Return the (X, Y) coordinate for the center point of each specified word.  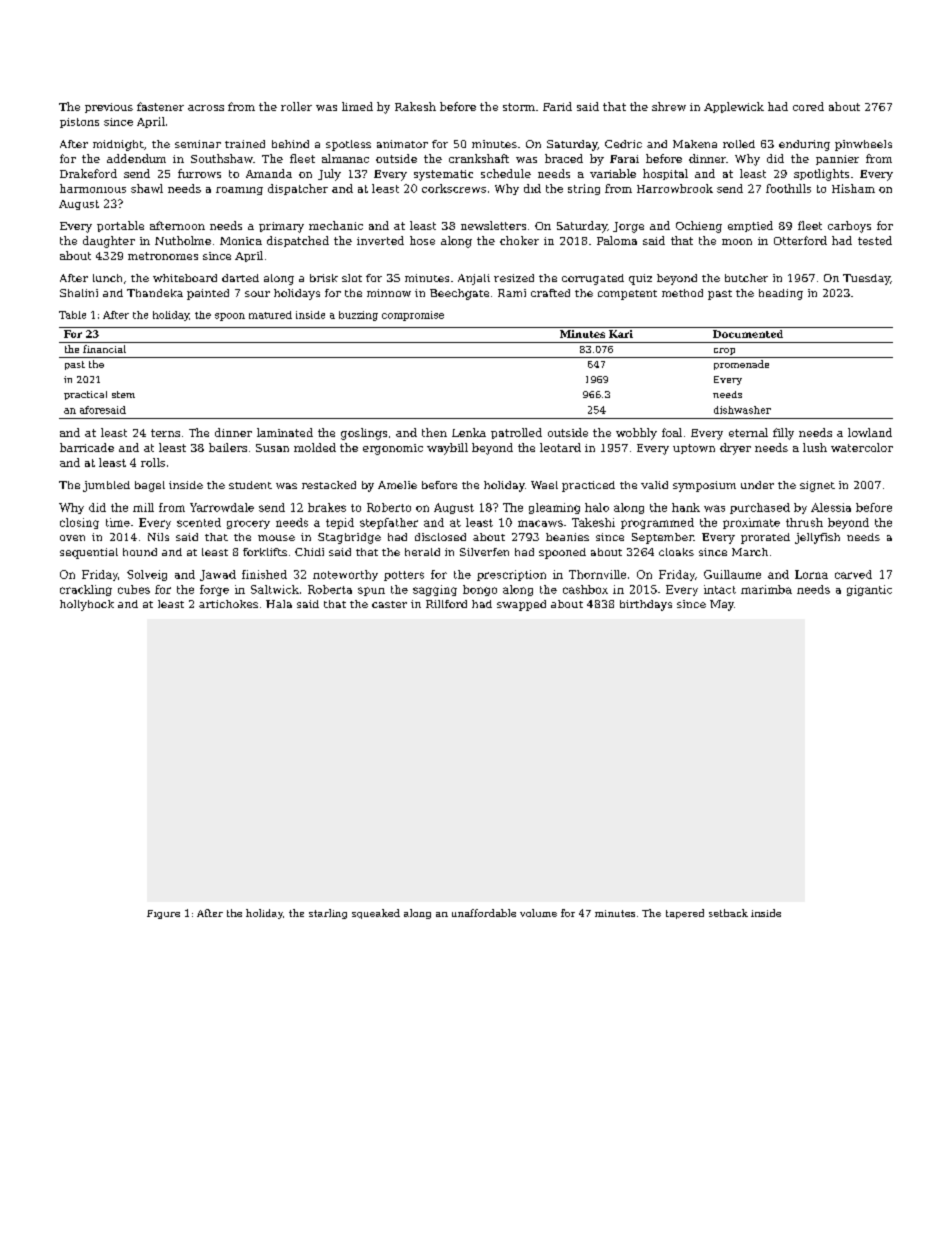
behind (290, 144)
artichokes (228, 604)
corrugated (593, 279)
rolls (153, 462)
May (722, 605)
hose (422, 240)
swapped (521, 605)
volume (538, 913)
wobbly (636, 434)
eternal (748, 432)
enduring (804, 145)
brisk (324, 278)
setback (728, 913)
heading (781, 294)
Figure (163, 914)
